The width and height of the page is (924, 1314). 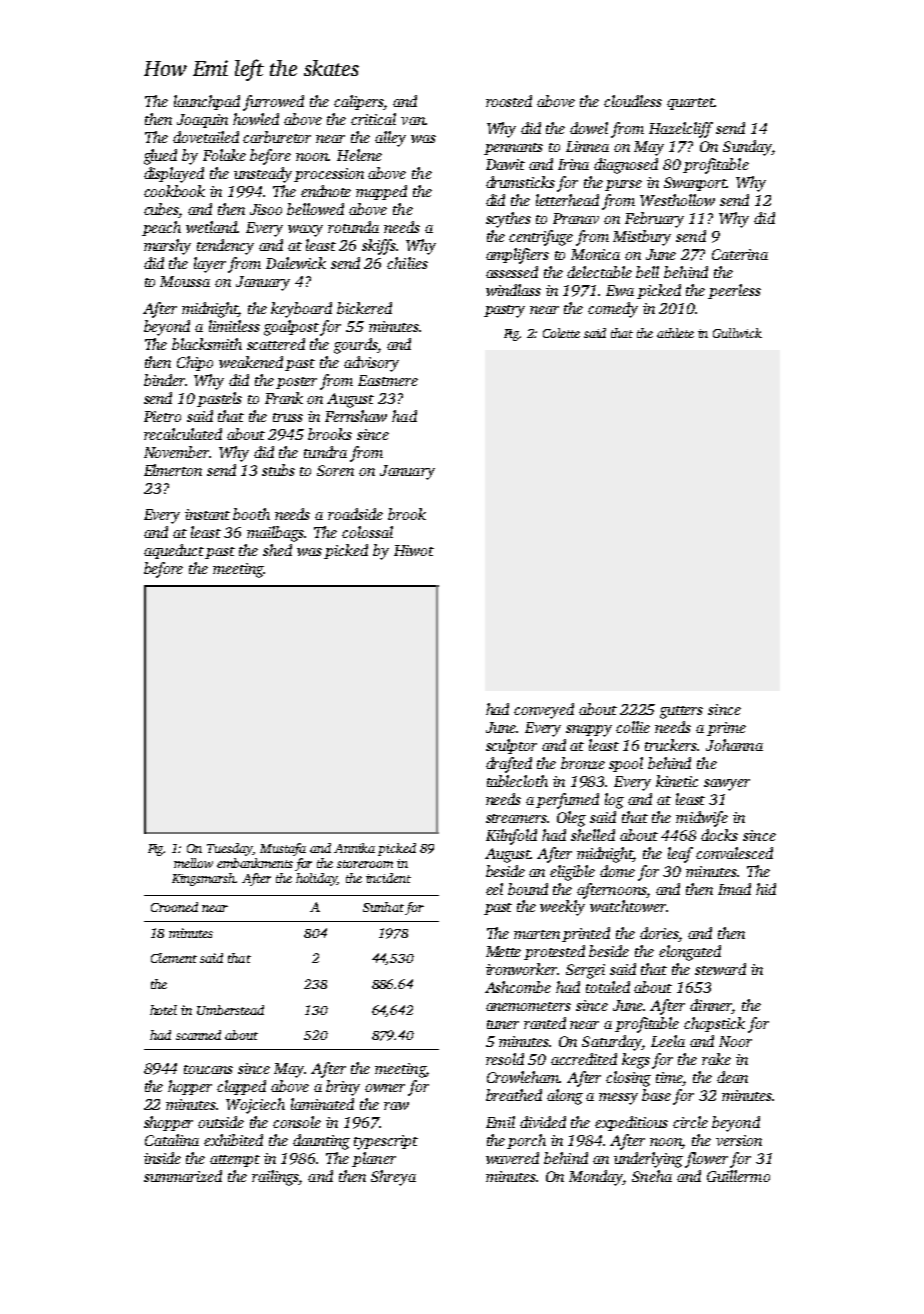 I want to click on launchpad, so click(x=207, y=102).
